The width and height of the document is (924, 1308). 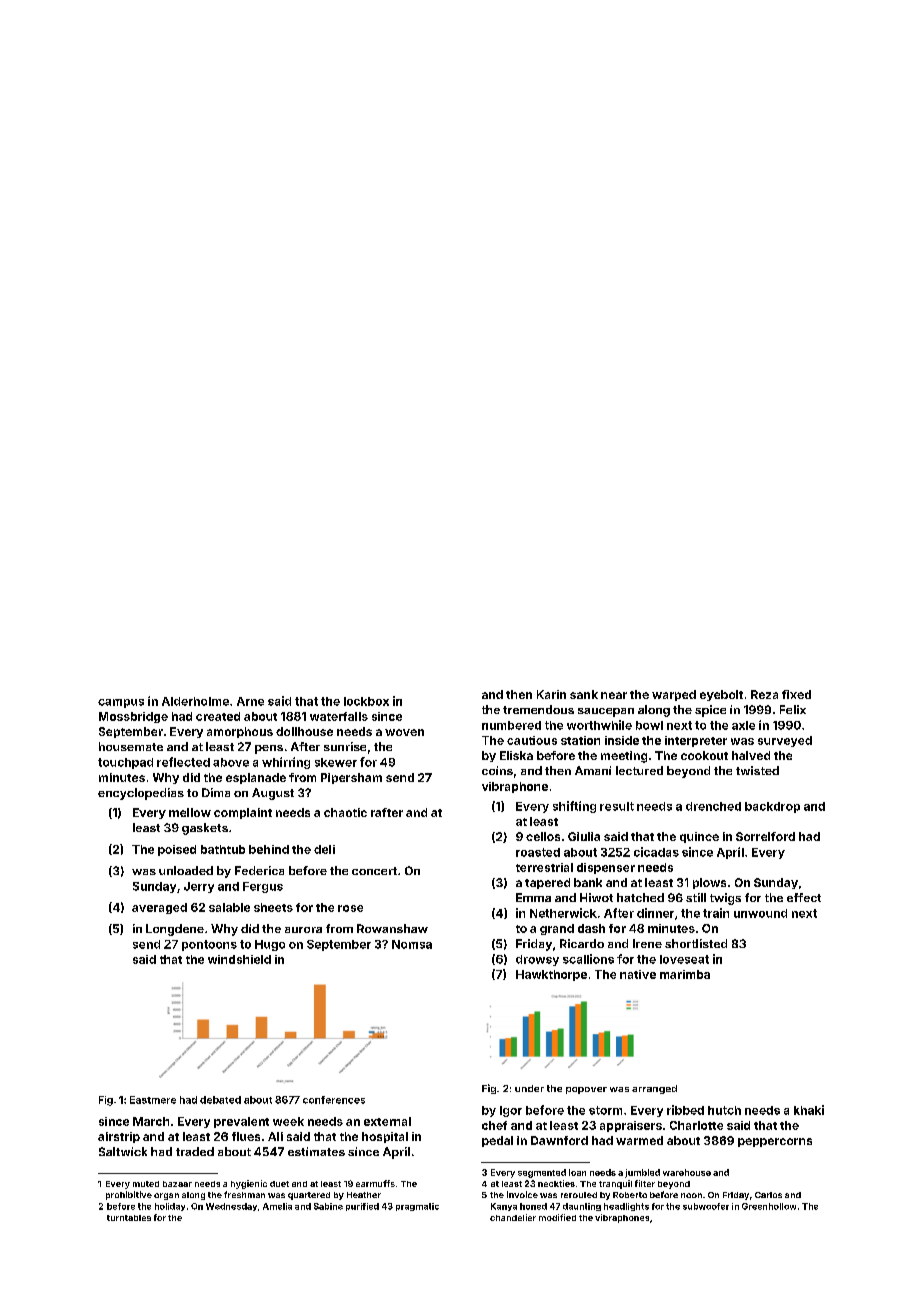 What do you see at coordinates (809, 1110) in the document?
I see `khaki` at bounding box center [809, 1110].
